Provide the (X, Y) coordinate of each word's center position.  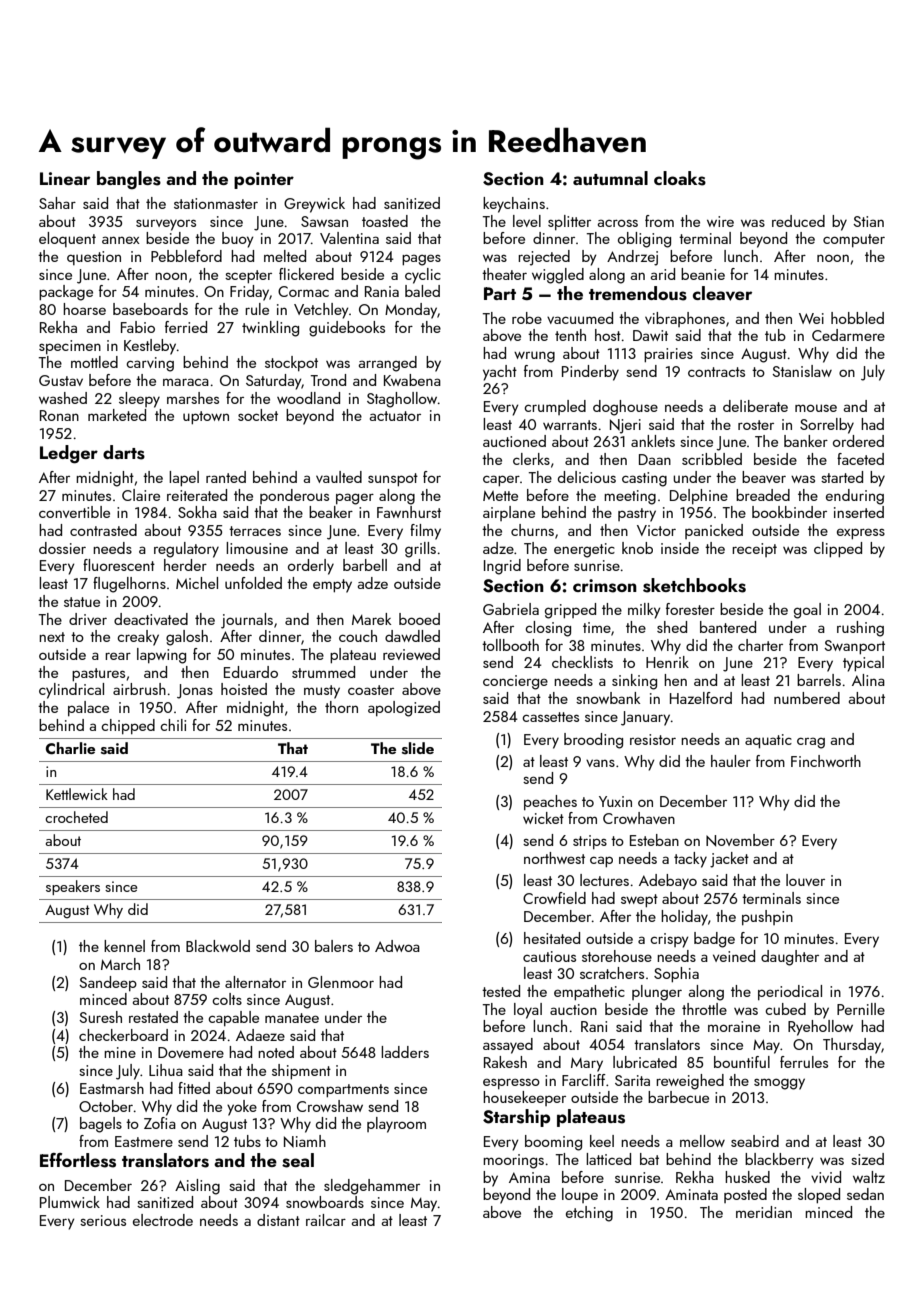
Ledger (69, 454)
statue (82, 602)
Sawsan (324, 221)
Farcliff (584, 1080)
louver (805, 880)
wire (720, 221)
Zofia (160, 1123)
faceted (860, 459)
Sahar (57, 203)
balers (334, 946)
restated (153, 1017)
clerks (531, 459)
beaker (331, 512)
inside (680, 548)
